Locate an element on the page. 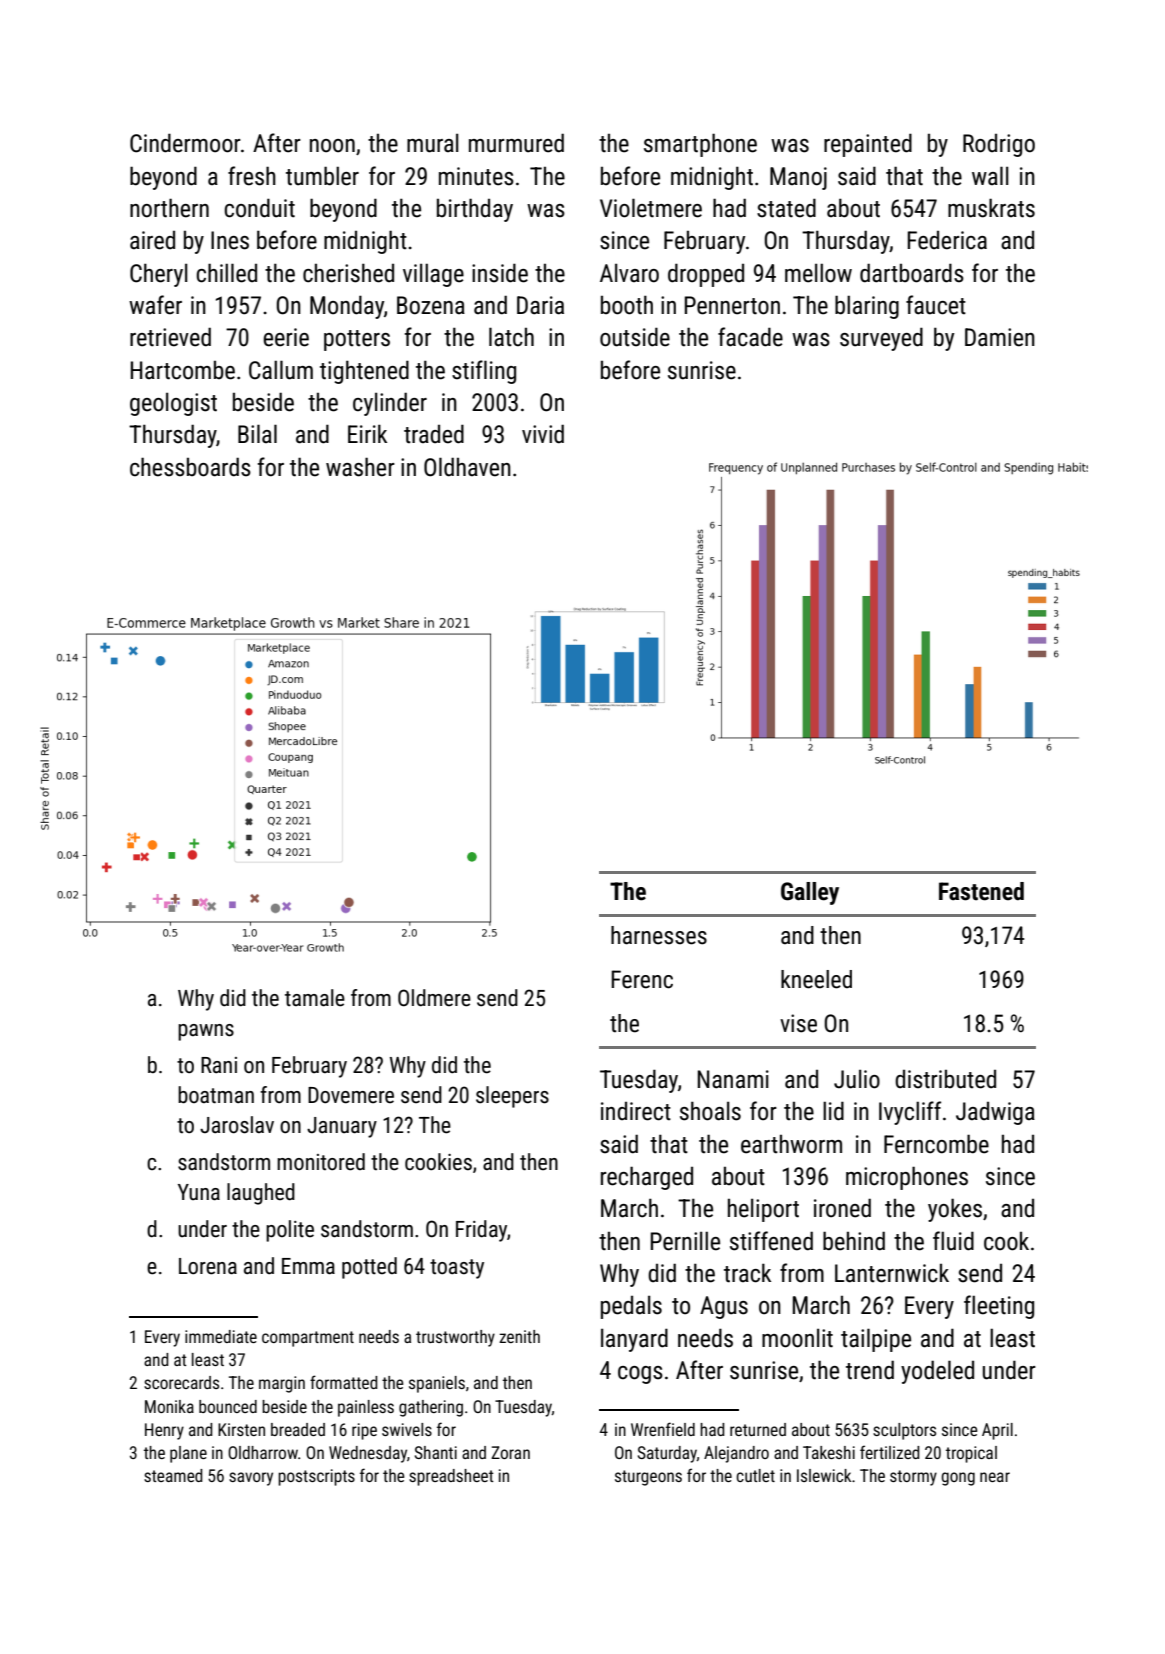 The width and height of the image is (1165, 1654). Jadwiga is located at coordinates (995, 1113).
